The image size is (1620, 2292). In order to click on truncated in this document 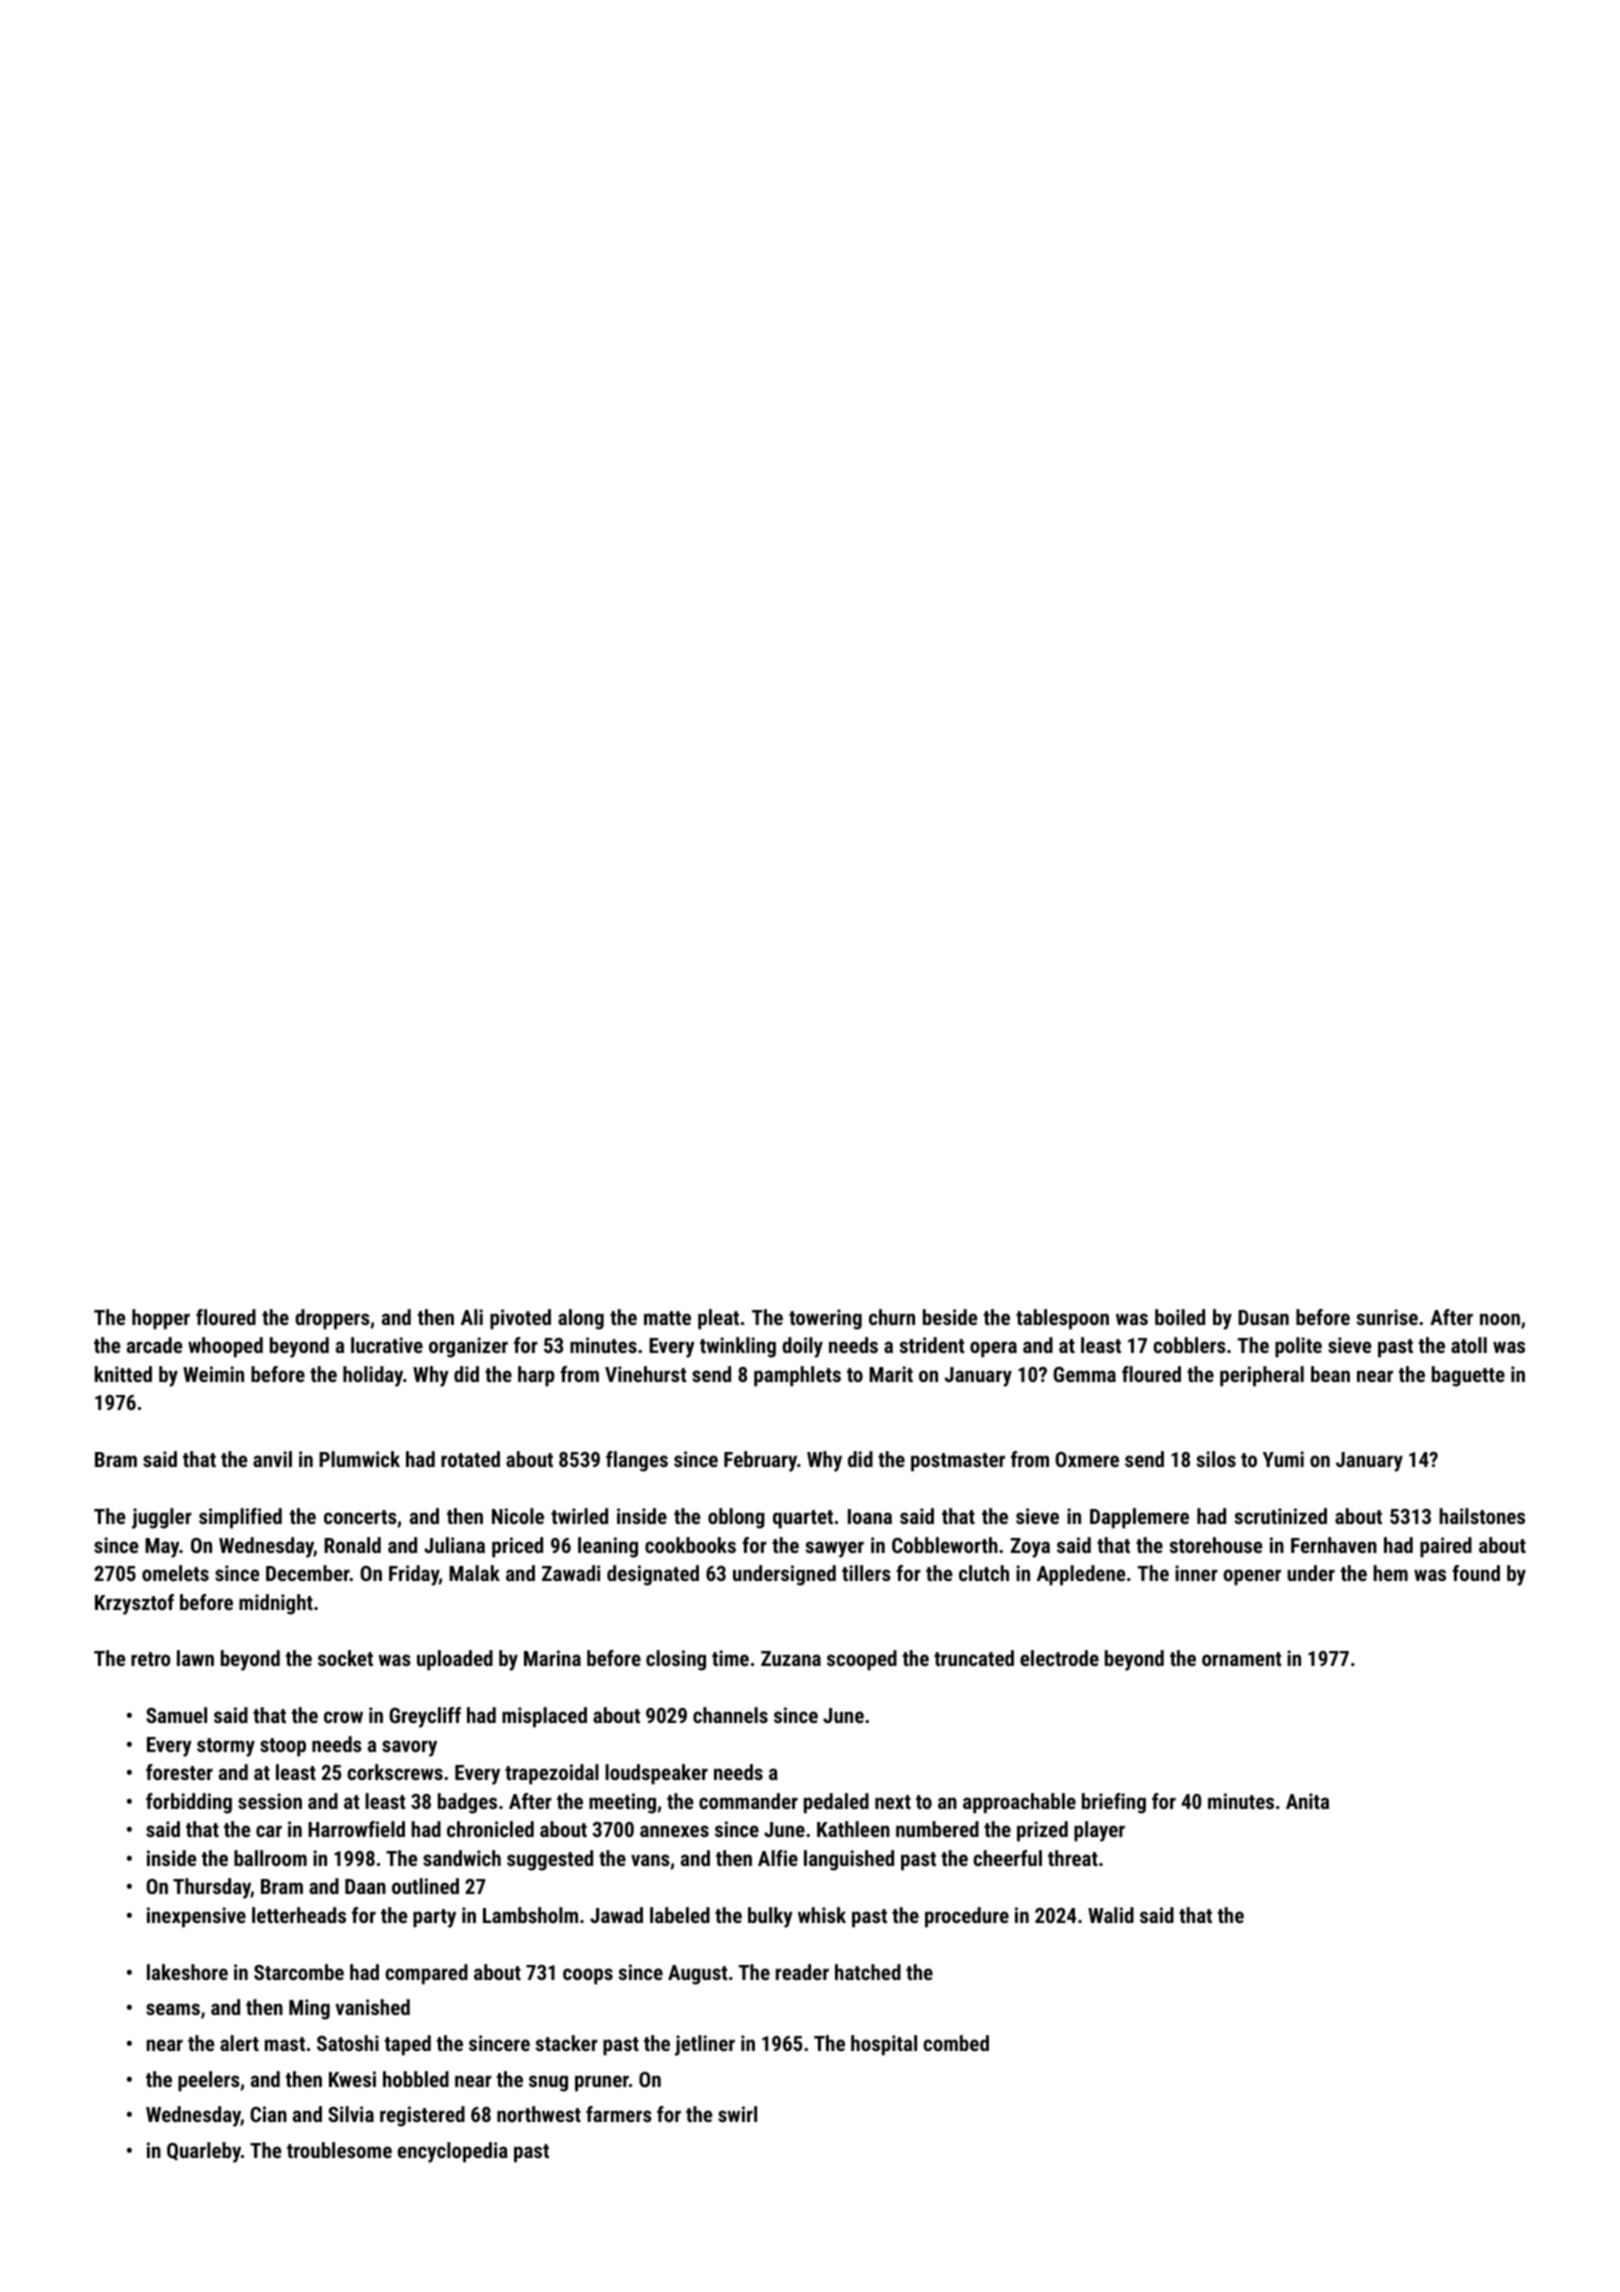, I will do `click(974, 1658)`.
